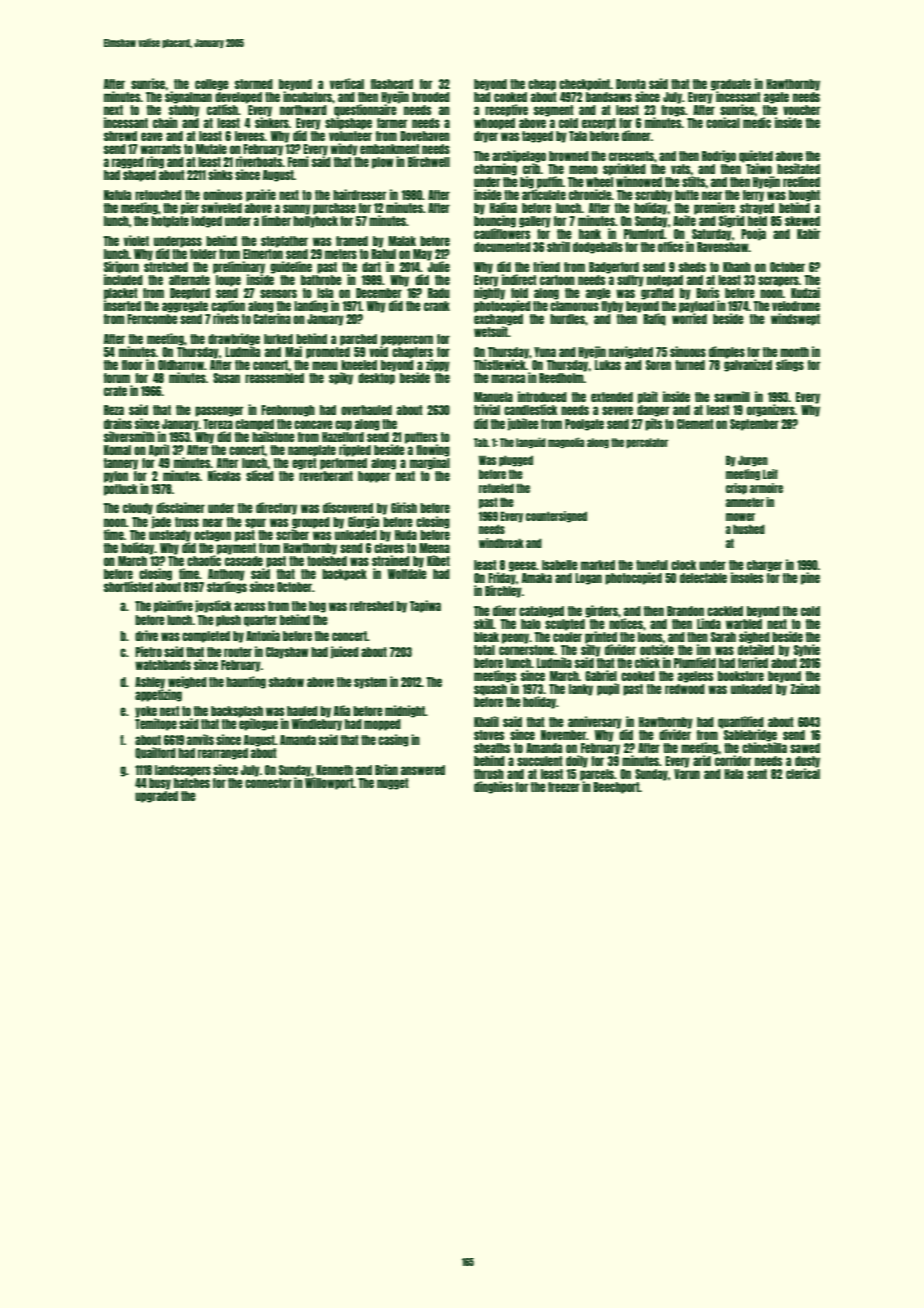  I want to click on crank, so click(437, 306).
